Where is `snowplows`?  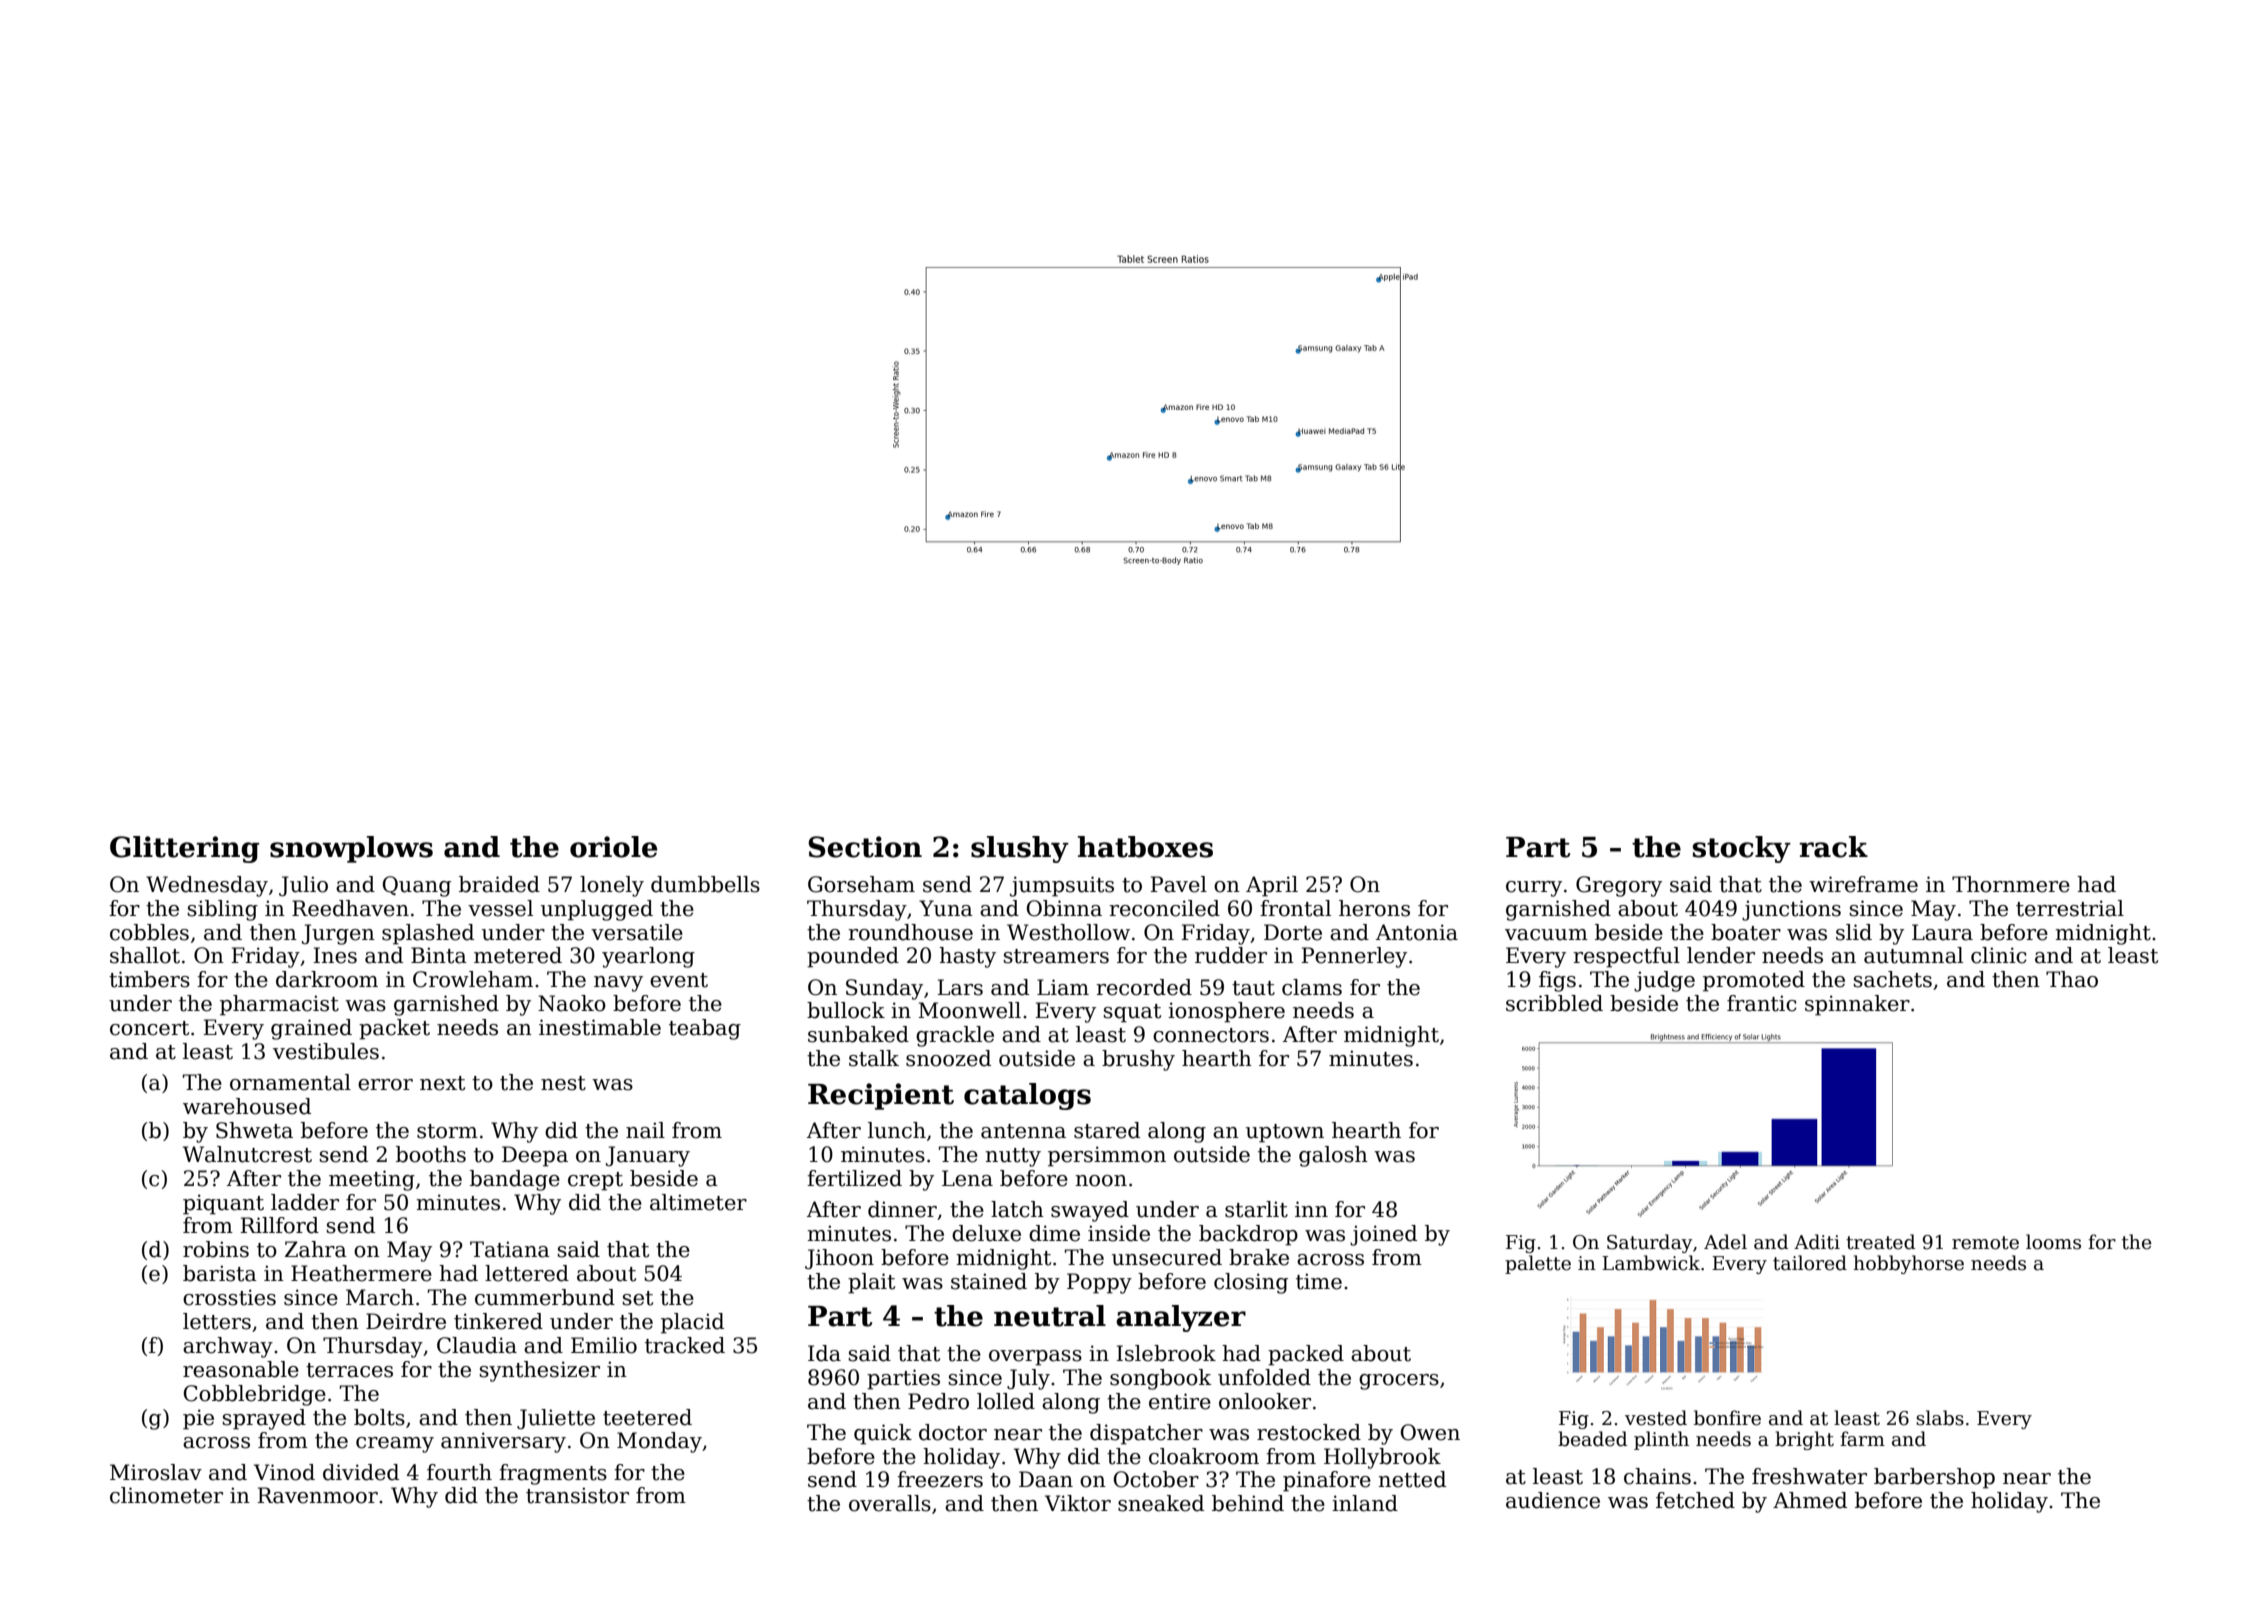
snowplows is located at coordinates (351, 849).
